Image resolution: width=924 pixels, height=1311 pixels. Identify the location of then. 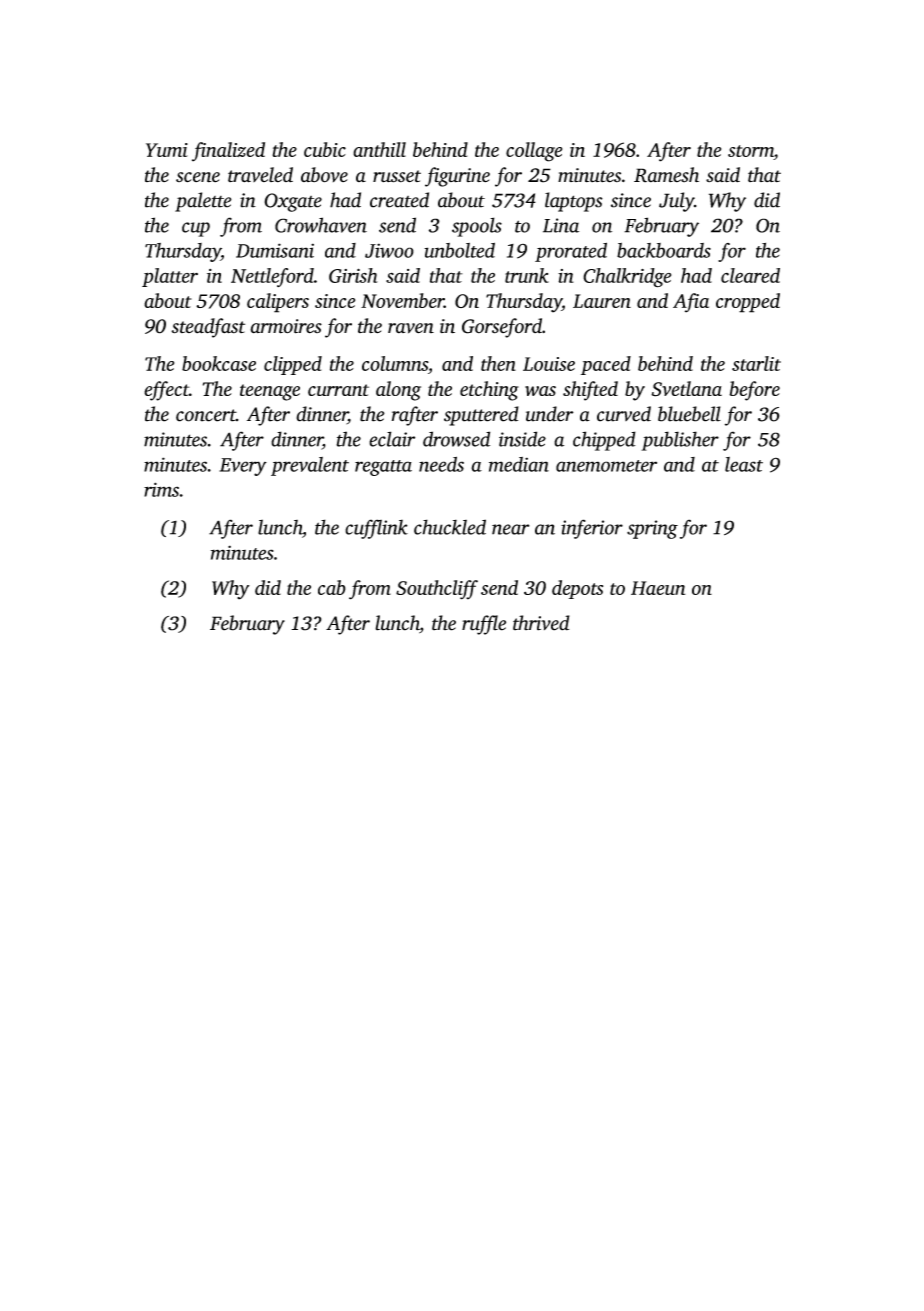
(498, 363).
